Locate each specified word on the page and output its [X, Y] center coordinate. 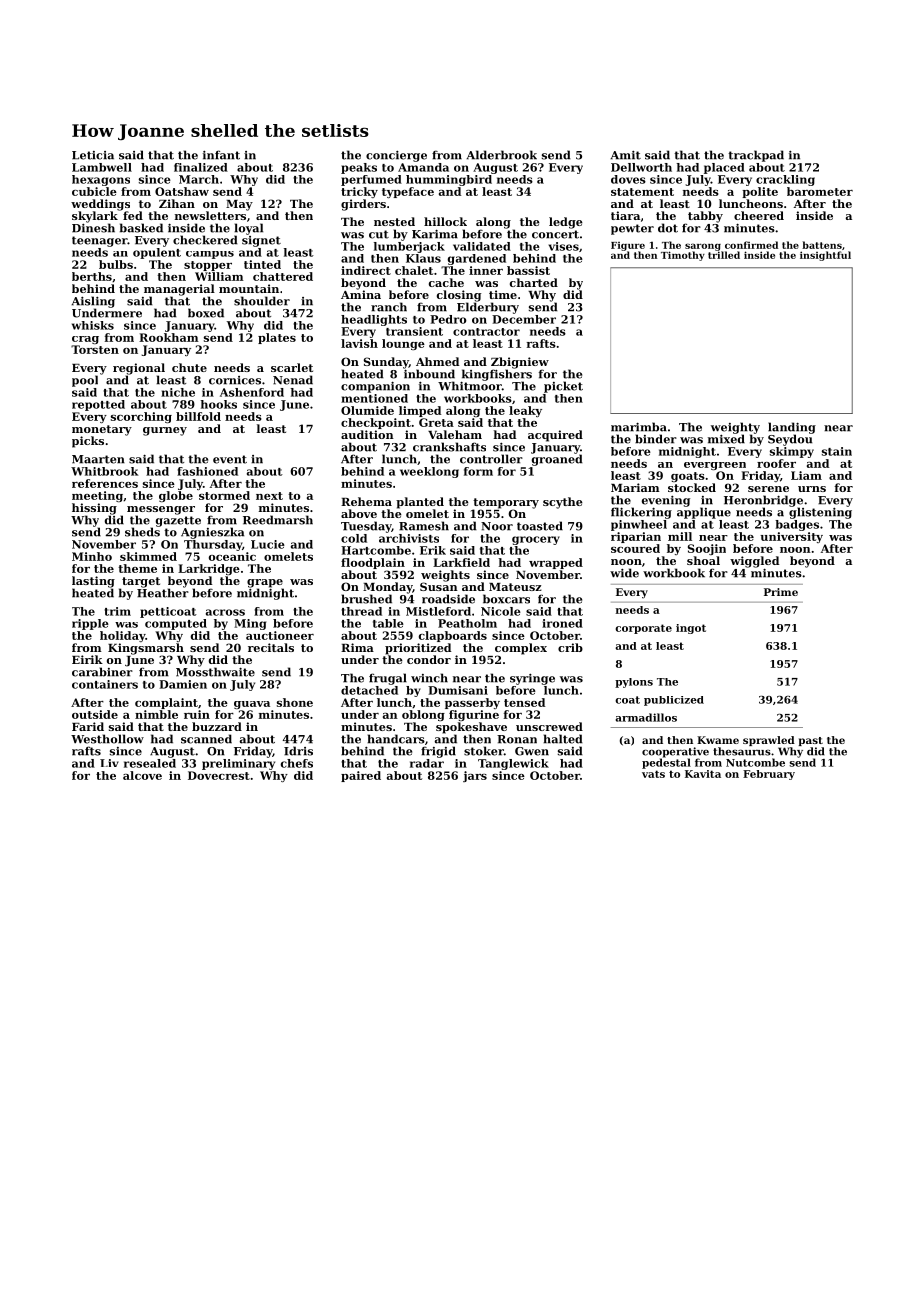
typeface [408, 192]
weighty [735, 428]
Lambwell [102, 167]
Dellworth [641, 167]
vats [653, 774]
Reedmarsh [278, 520]
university [791, 537]
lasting [93, 582]
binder [656, 439]
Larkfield [461, 562]
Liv [109, 763]
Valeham [455, 434]
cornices [235, 380]
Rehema [366, 501]
